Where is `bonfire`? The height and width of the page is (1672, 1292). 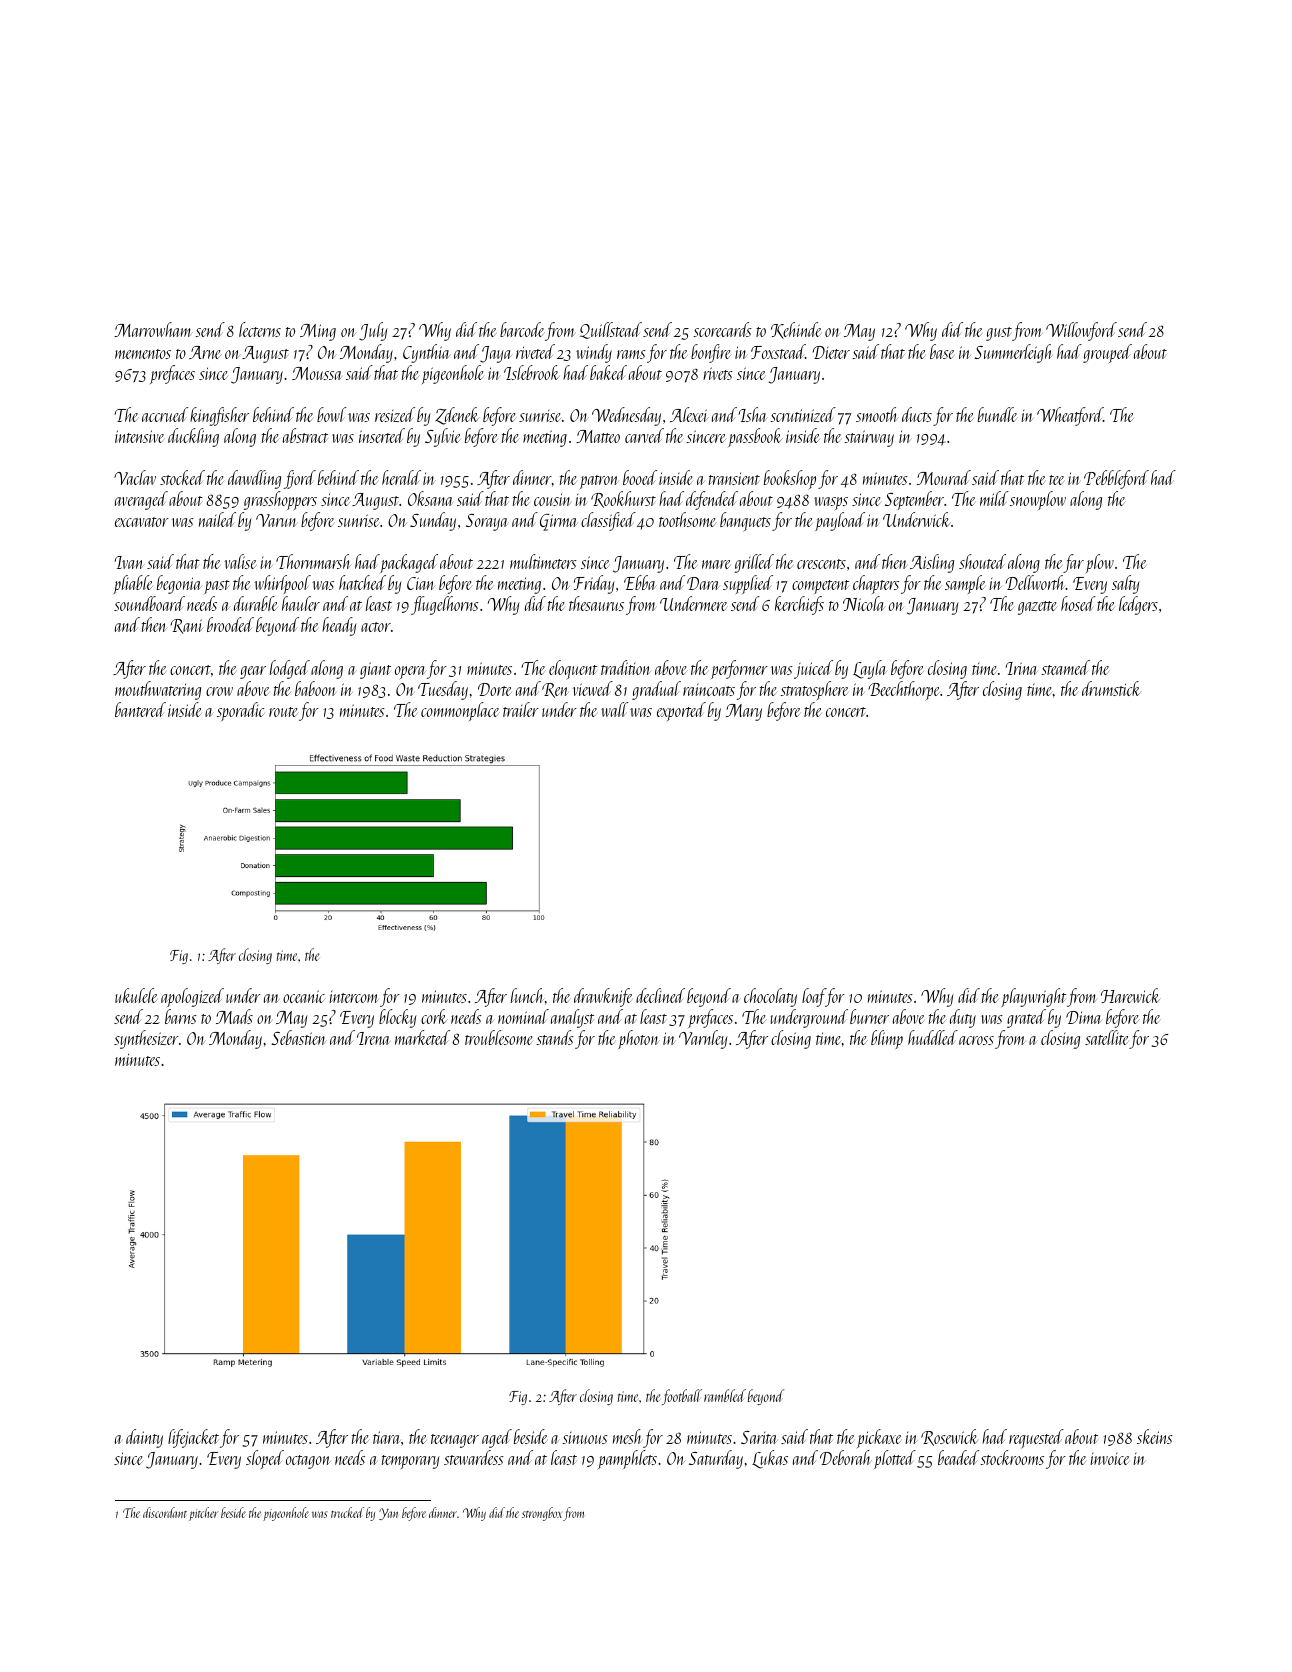 bonfire is located at coordinates (711, 353).
